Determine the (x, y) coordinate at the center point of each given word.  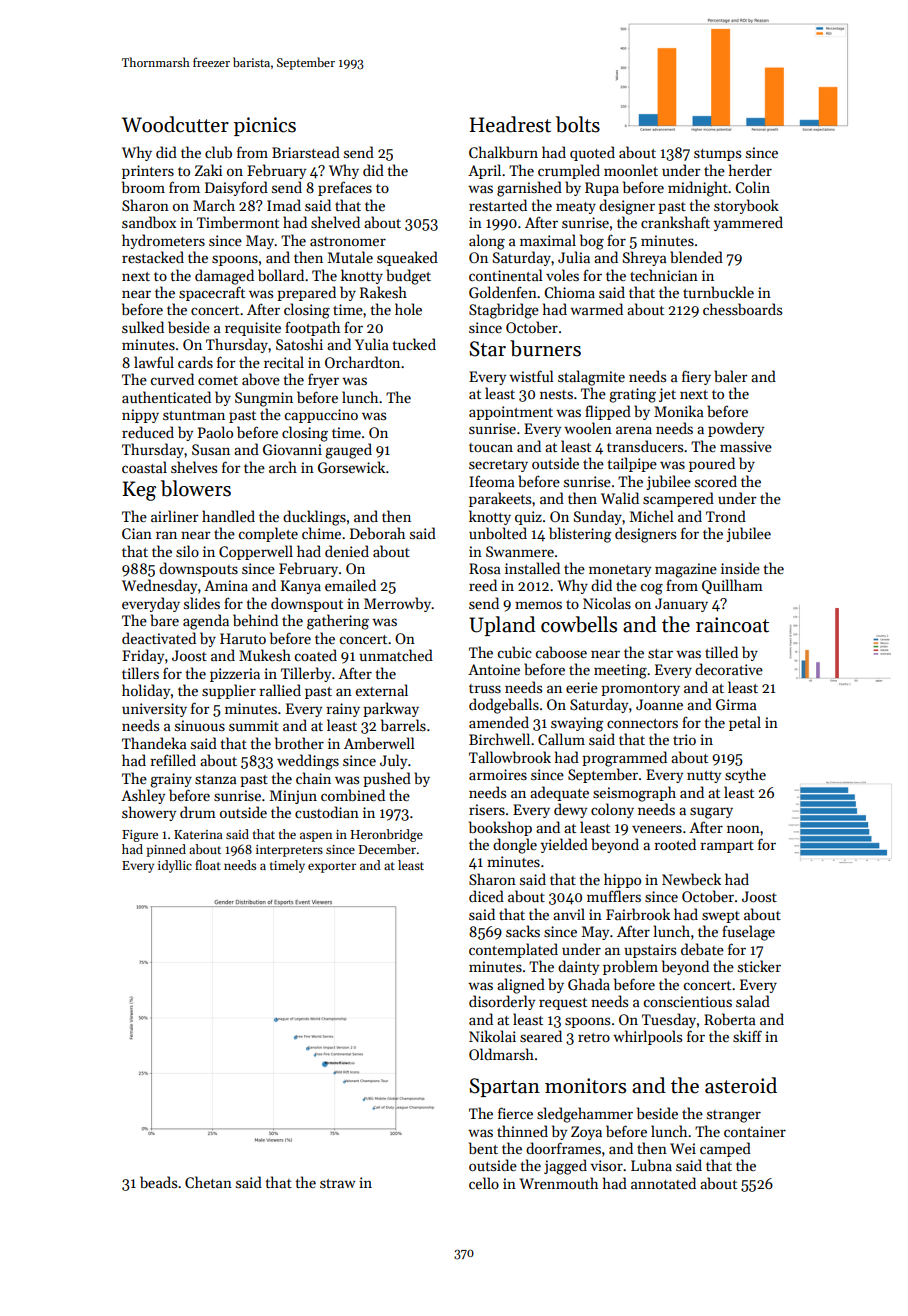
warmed (596, 309)
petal (745, 723)
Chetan (208, 1182)
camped (725, 1149)
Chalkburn (503, 152)
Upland (502, 626)
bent (483, 1148)
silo (187, 551)
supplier (229, 691)
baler (730, 376)
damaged (224, 277)
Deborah (377, 533)
